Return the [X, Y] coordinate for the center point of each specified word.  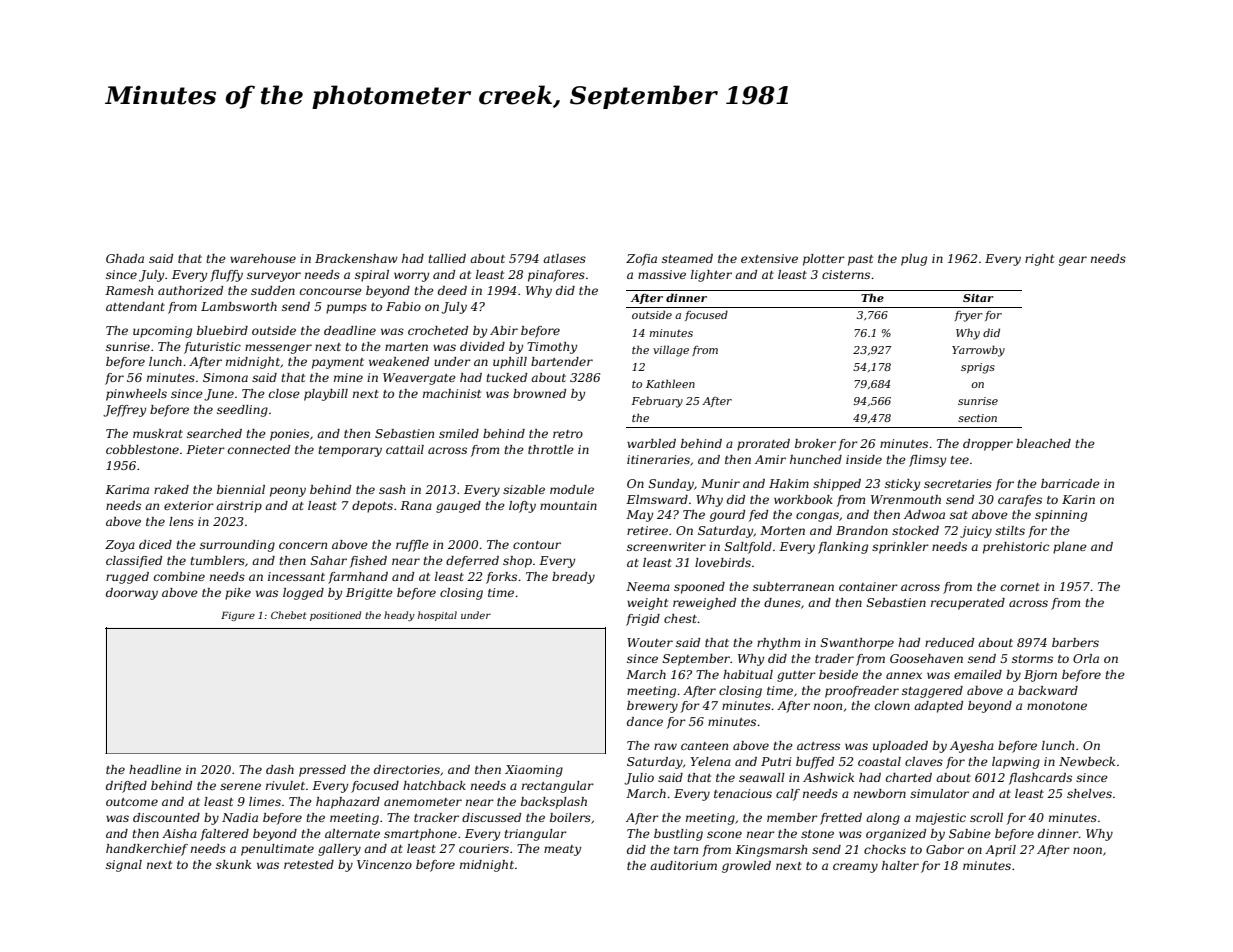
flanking [843, 548]
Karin [1078, 499]
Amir [770, 459]
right [1039, 260]
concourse [331, 291]
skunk [233, 864]
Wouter [650, 642]
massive [662, 274]
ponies [289, 435]
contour [537, 545]
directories [407, 769]
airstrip [239, 507]
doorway [132, 594]
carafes [1020, 501]
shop [517, 562]
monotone [1057, 706]
